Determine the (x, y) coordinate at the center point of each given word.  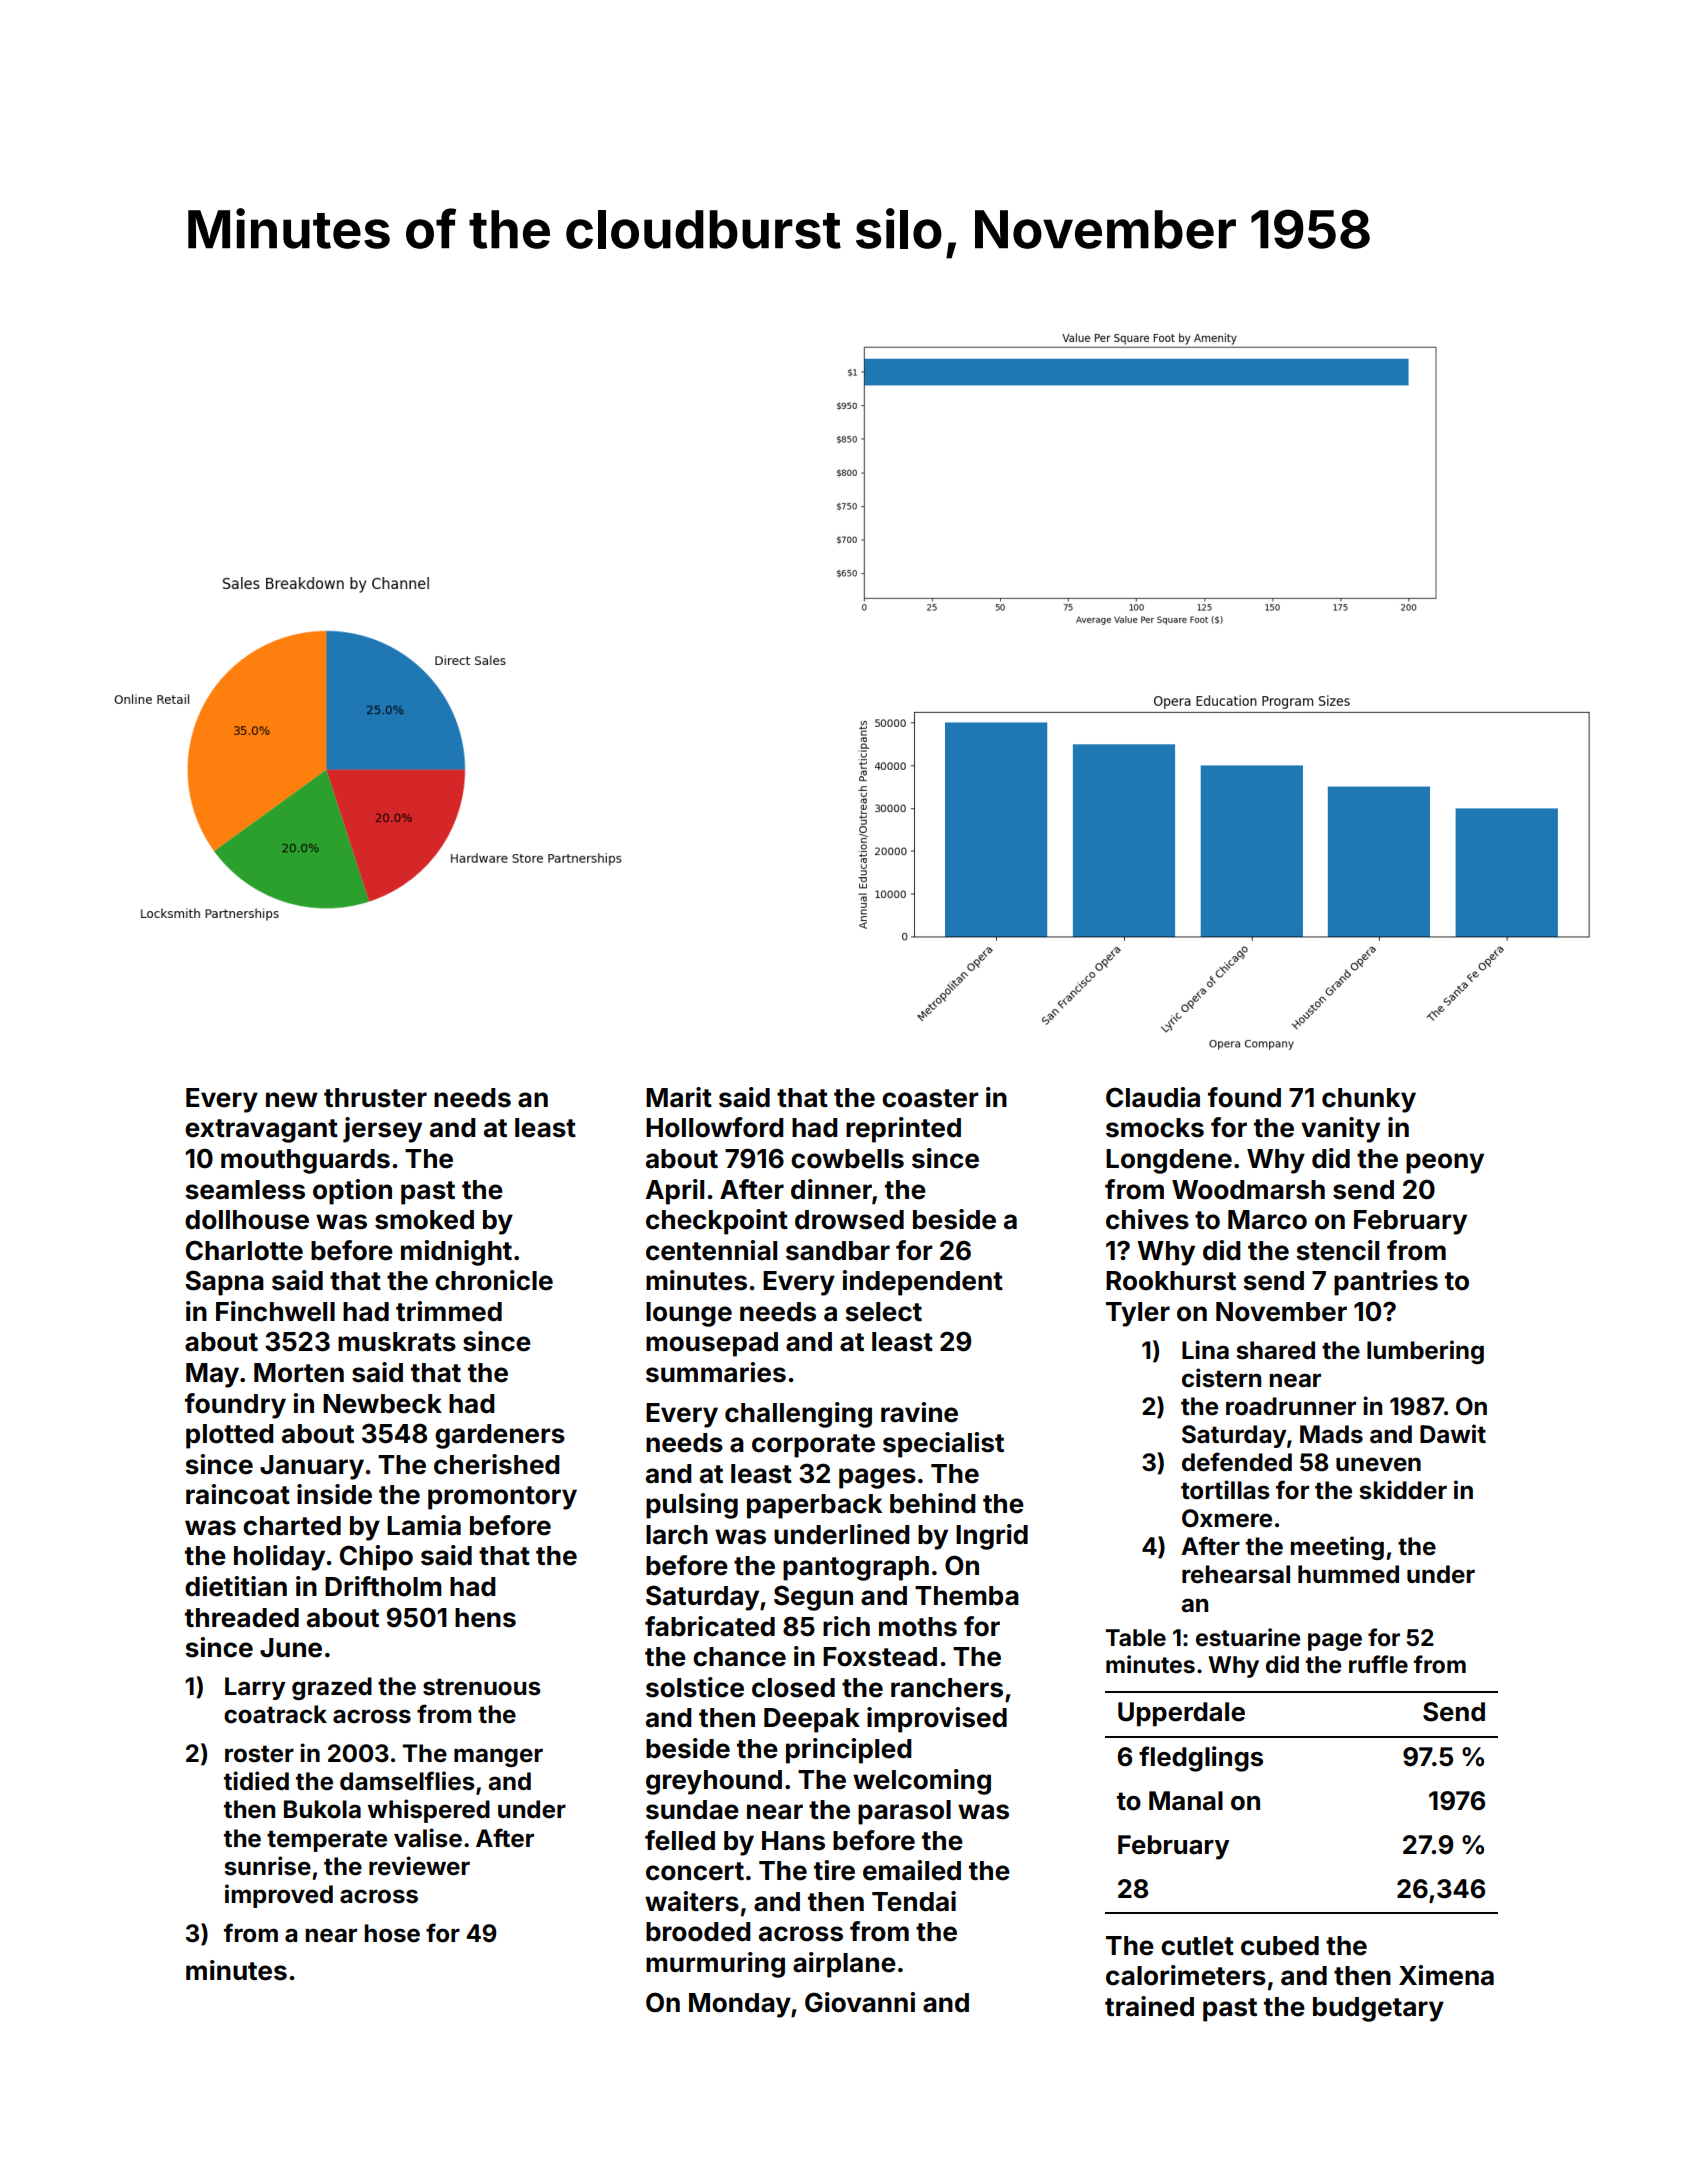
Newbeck (382, 1404)
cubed (1280, 1946)
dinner (831, 1189)
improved (279, 1896)
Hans (793, 1841)
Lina (1205, 1350)
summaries (716, 1372)
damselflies (407, 1781)
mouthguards (305, 1161)
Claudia (1153, 1097)
